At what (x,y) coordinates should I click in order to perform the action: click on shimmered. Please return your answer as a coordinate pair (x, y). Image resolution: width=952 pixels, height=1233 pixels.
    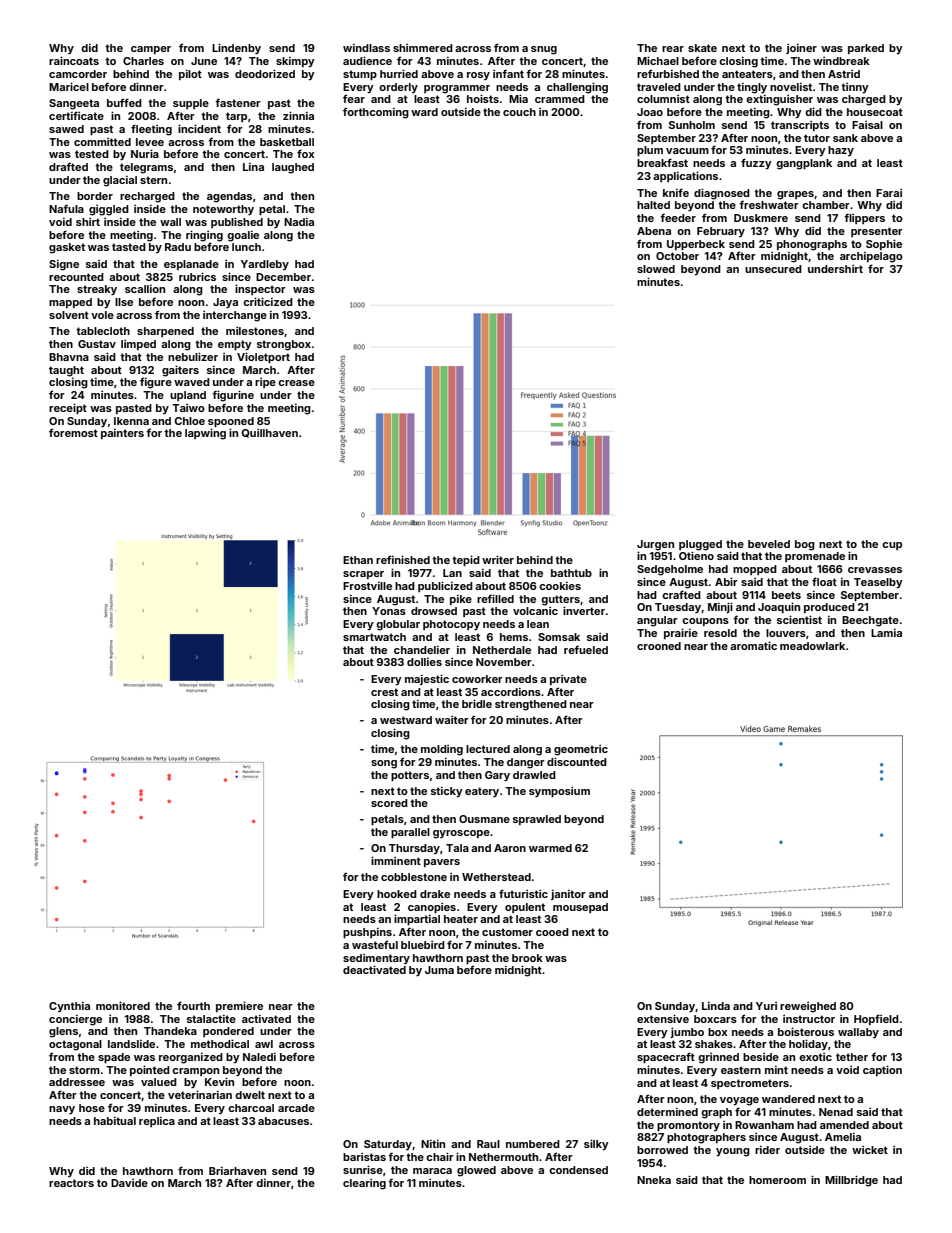
    Looking at the image, I should click on (423, 48).
